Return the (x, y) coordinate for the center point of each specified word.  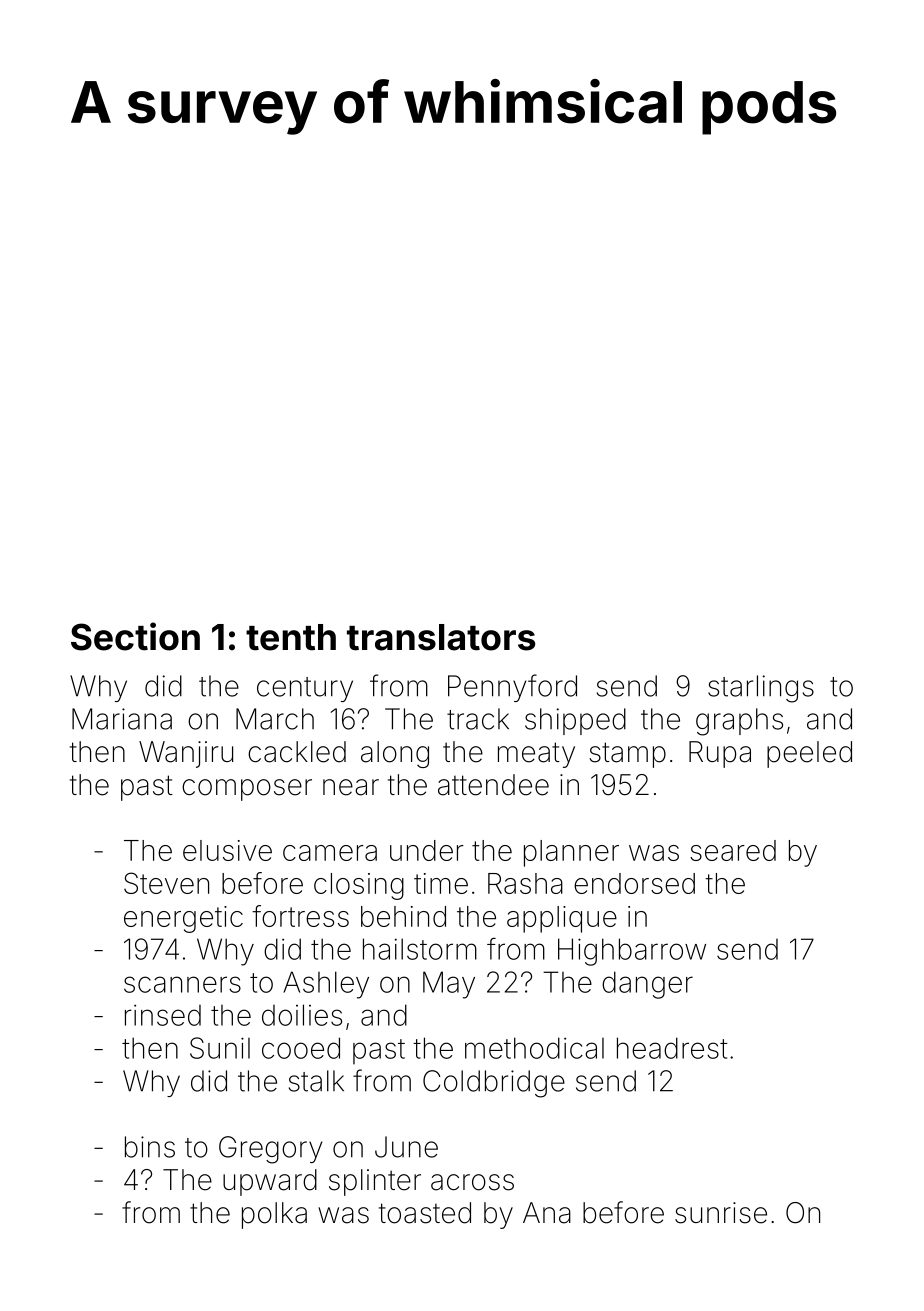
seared (733, 850)
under (427, 850)
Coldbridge (494, 1084)
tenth (291, 637)
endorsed (634, 883)
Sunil (220, 1048)
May (449, 985)
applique (562, 919)
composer (247, 790)
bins (150, 1147)
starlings (761, 689)
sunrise (721, 1213)
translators (441, 637)
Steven (166, 883)
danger (647, 985)
